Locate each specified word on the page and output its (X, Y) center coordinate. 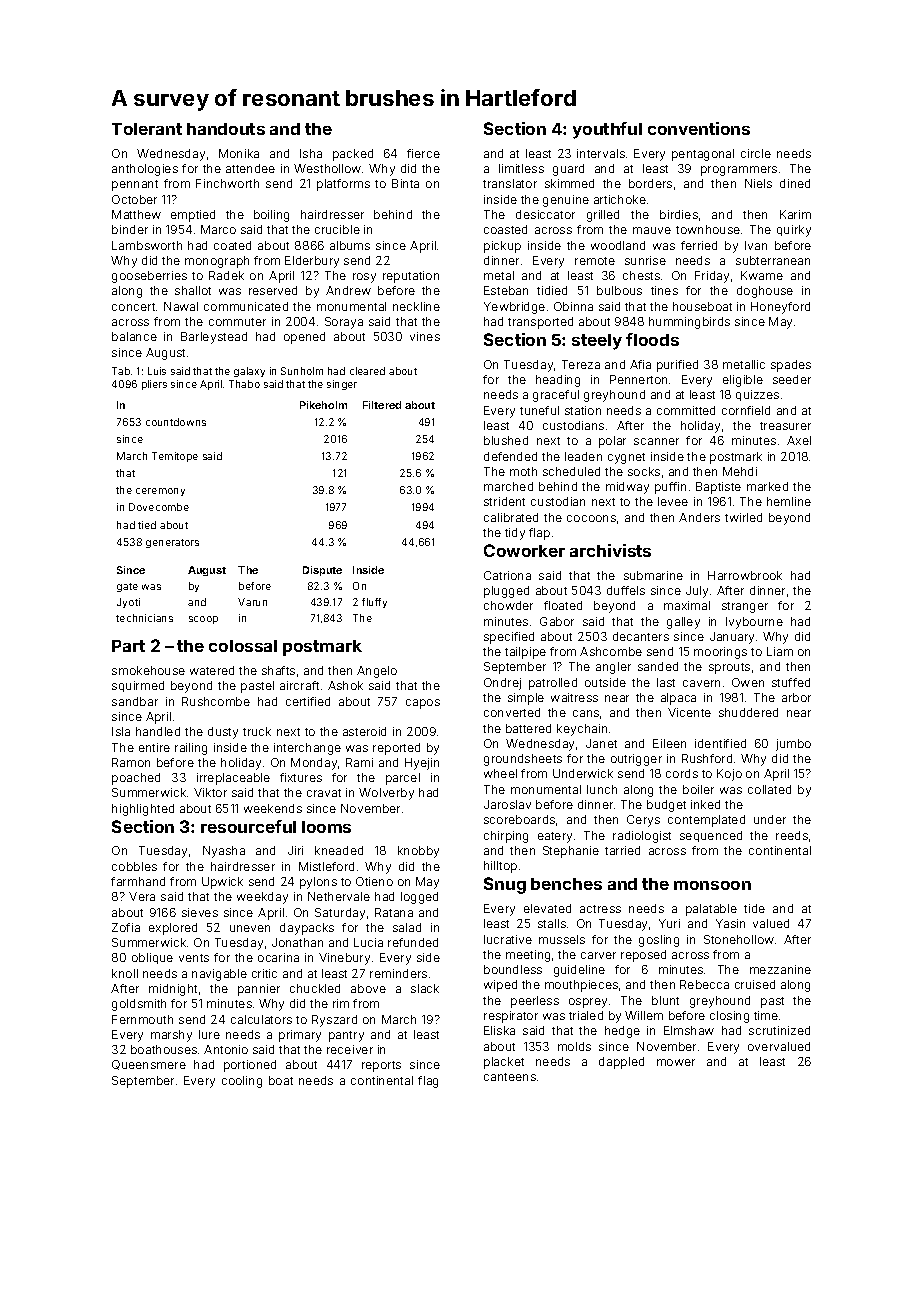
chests (641, 275)
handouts (226, 129)
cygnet (626, 458)
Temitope (175, 457)
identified (720, 743)
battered (528, 728)
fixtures (301, 777)
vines (425, 336)
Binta (405, 183)
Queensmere (149, 1065)
